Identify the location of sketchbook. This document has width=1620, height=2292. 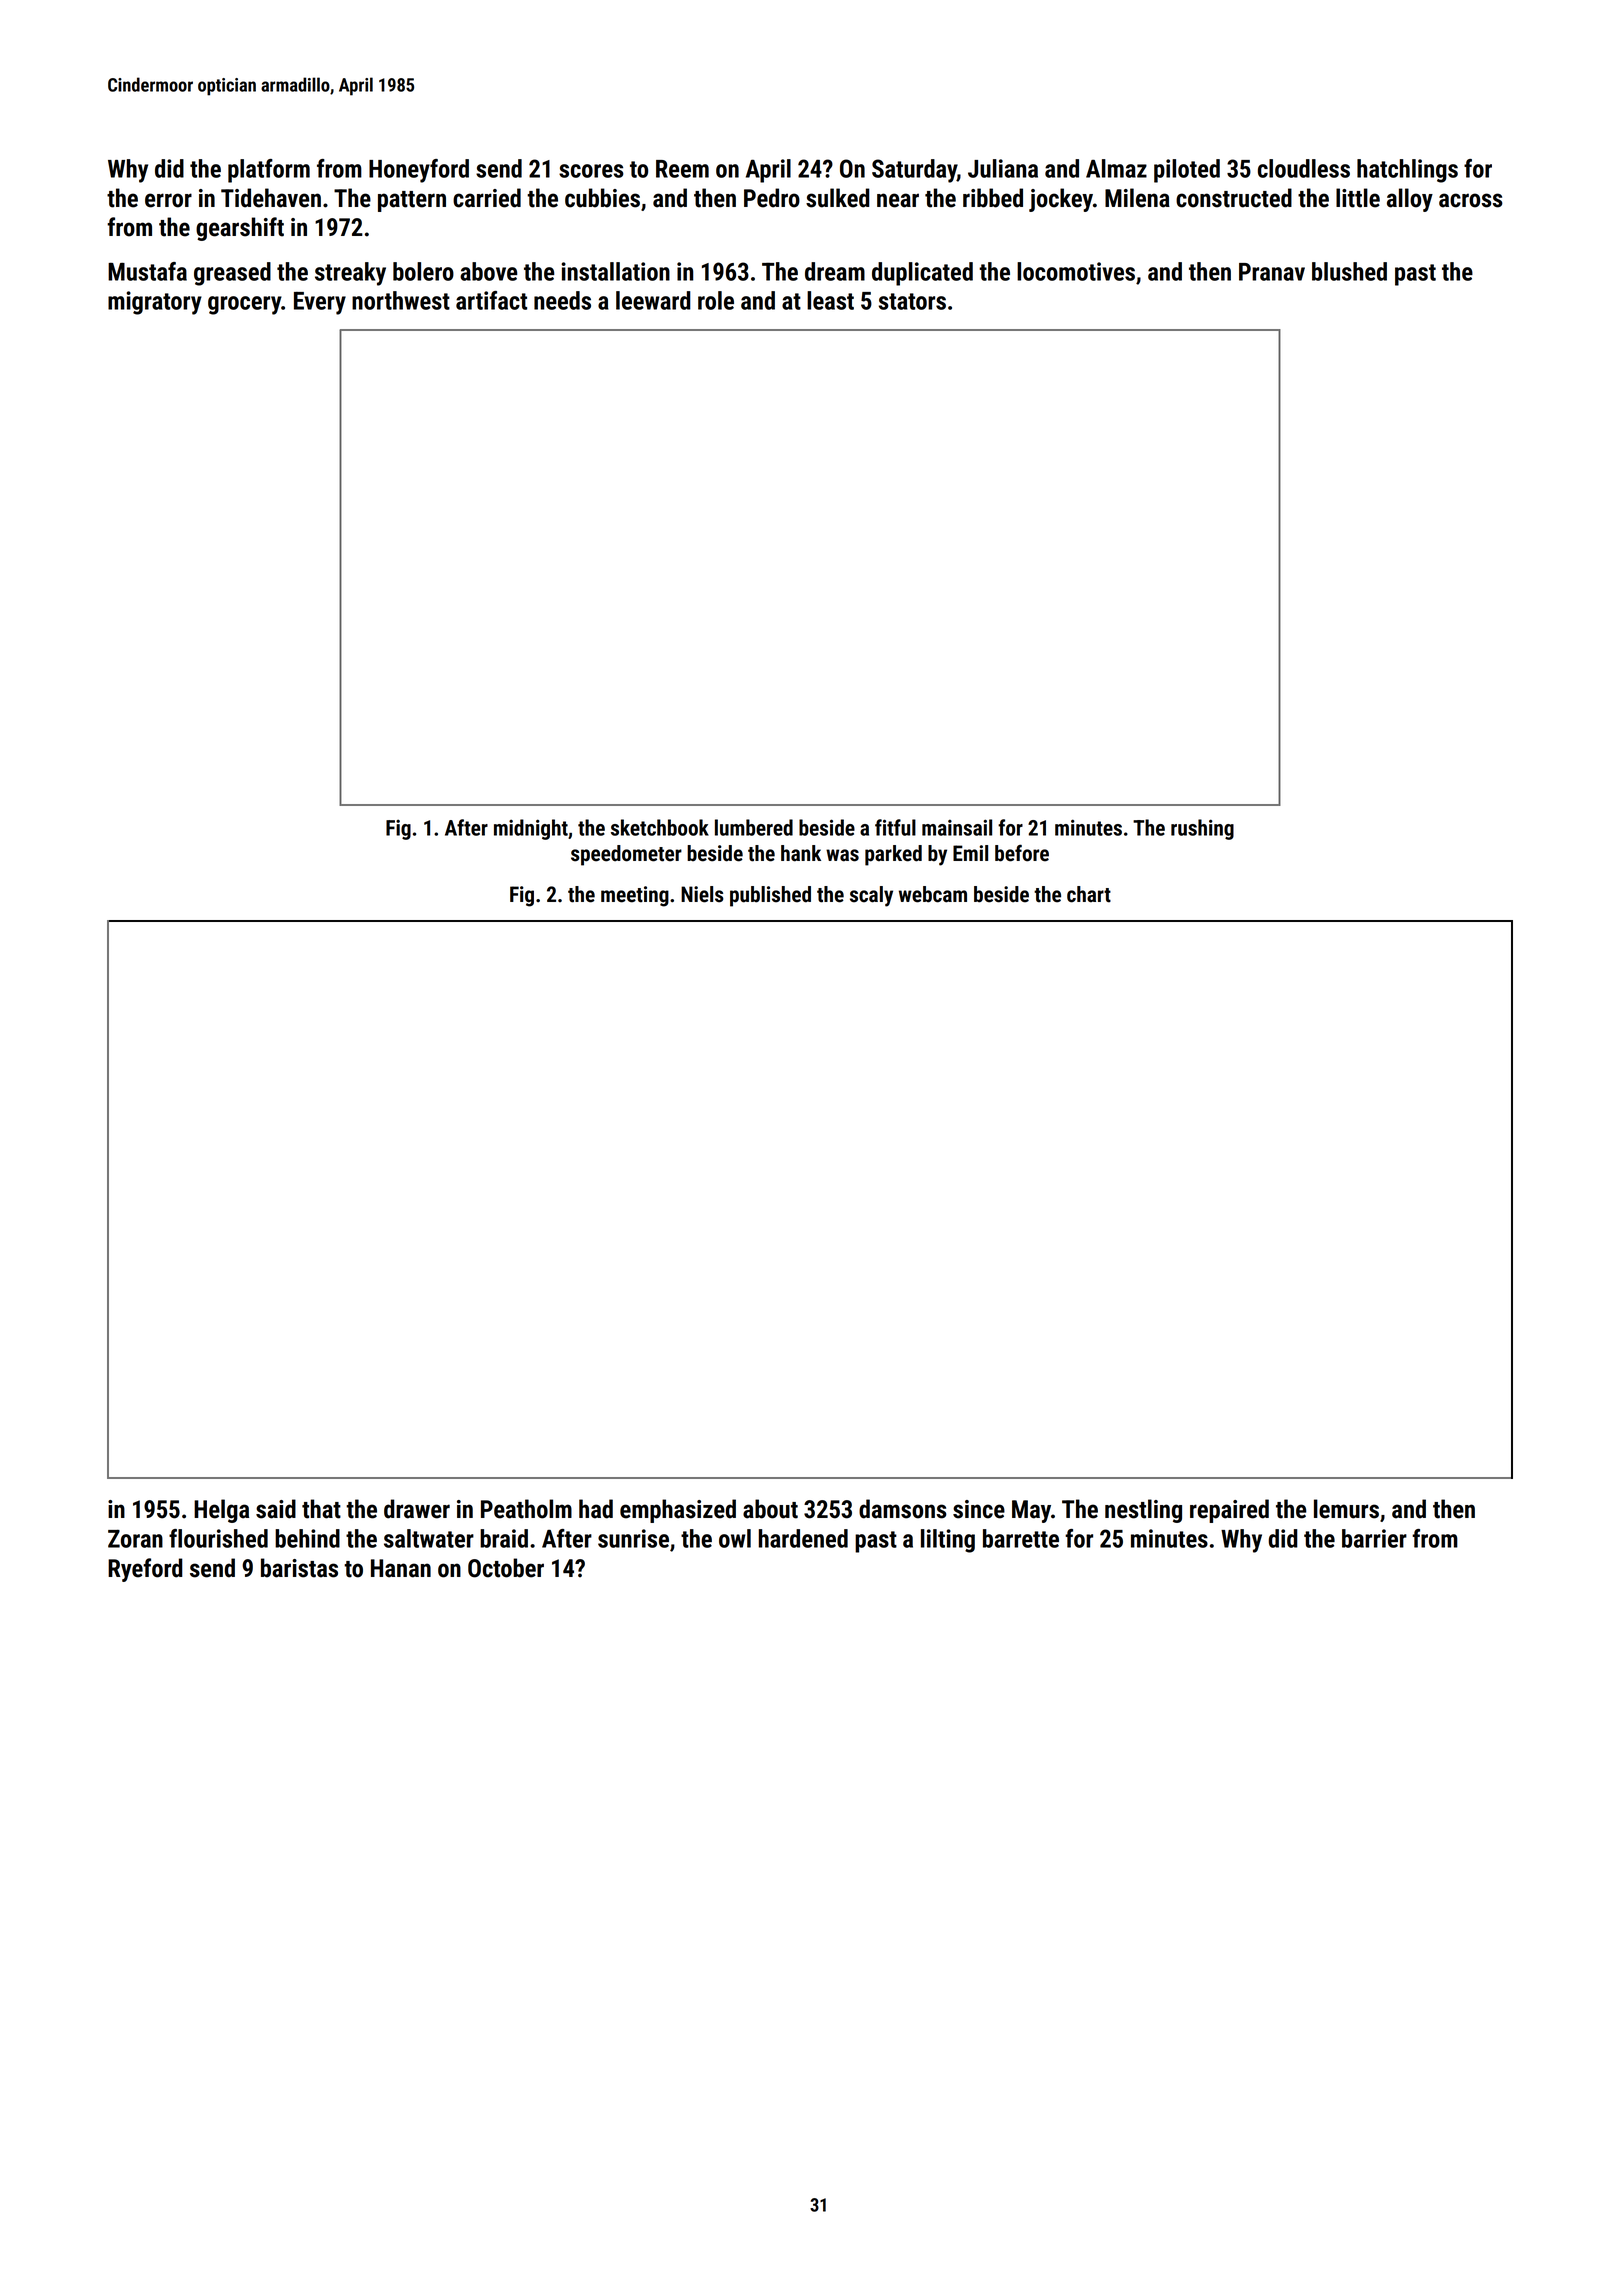
(660, 827).
